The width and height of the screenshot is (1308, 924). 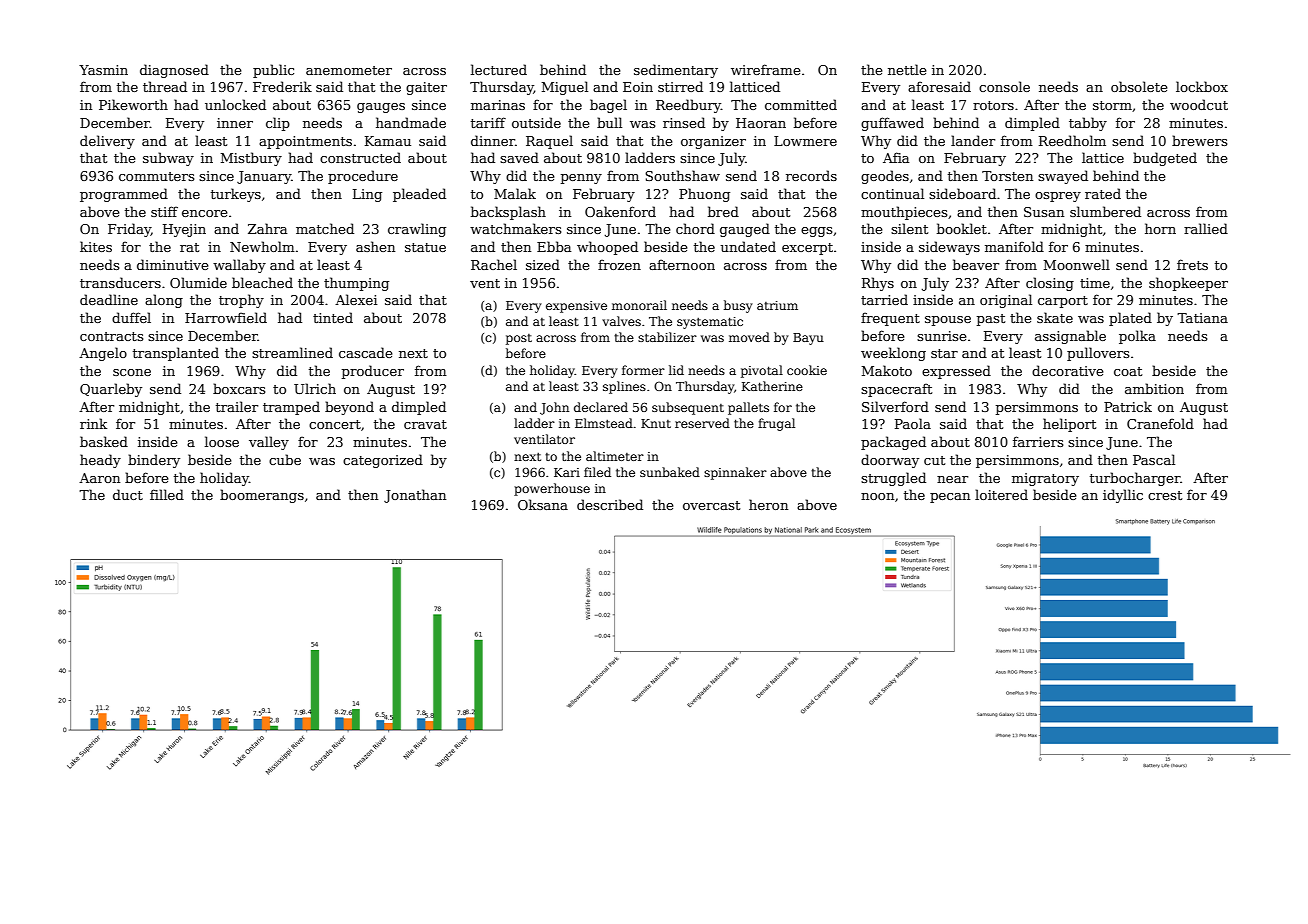 I want to click on cube, so click(x=285, y=459).
